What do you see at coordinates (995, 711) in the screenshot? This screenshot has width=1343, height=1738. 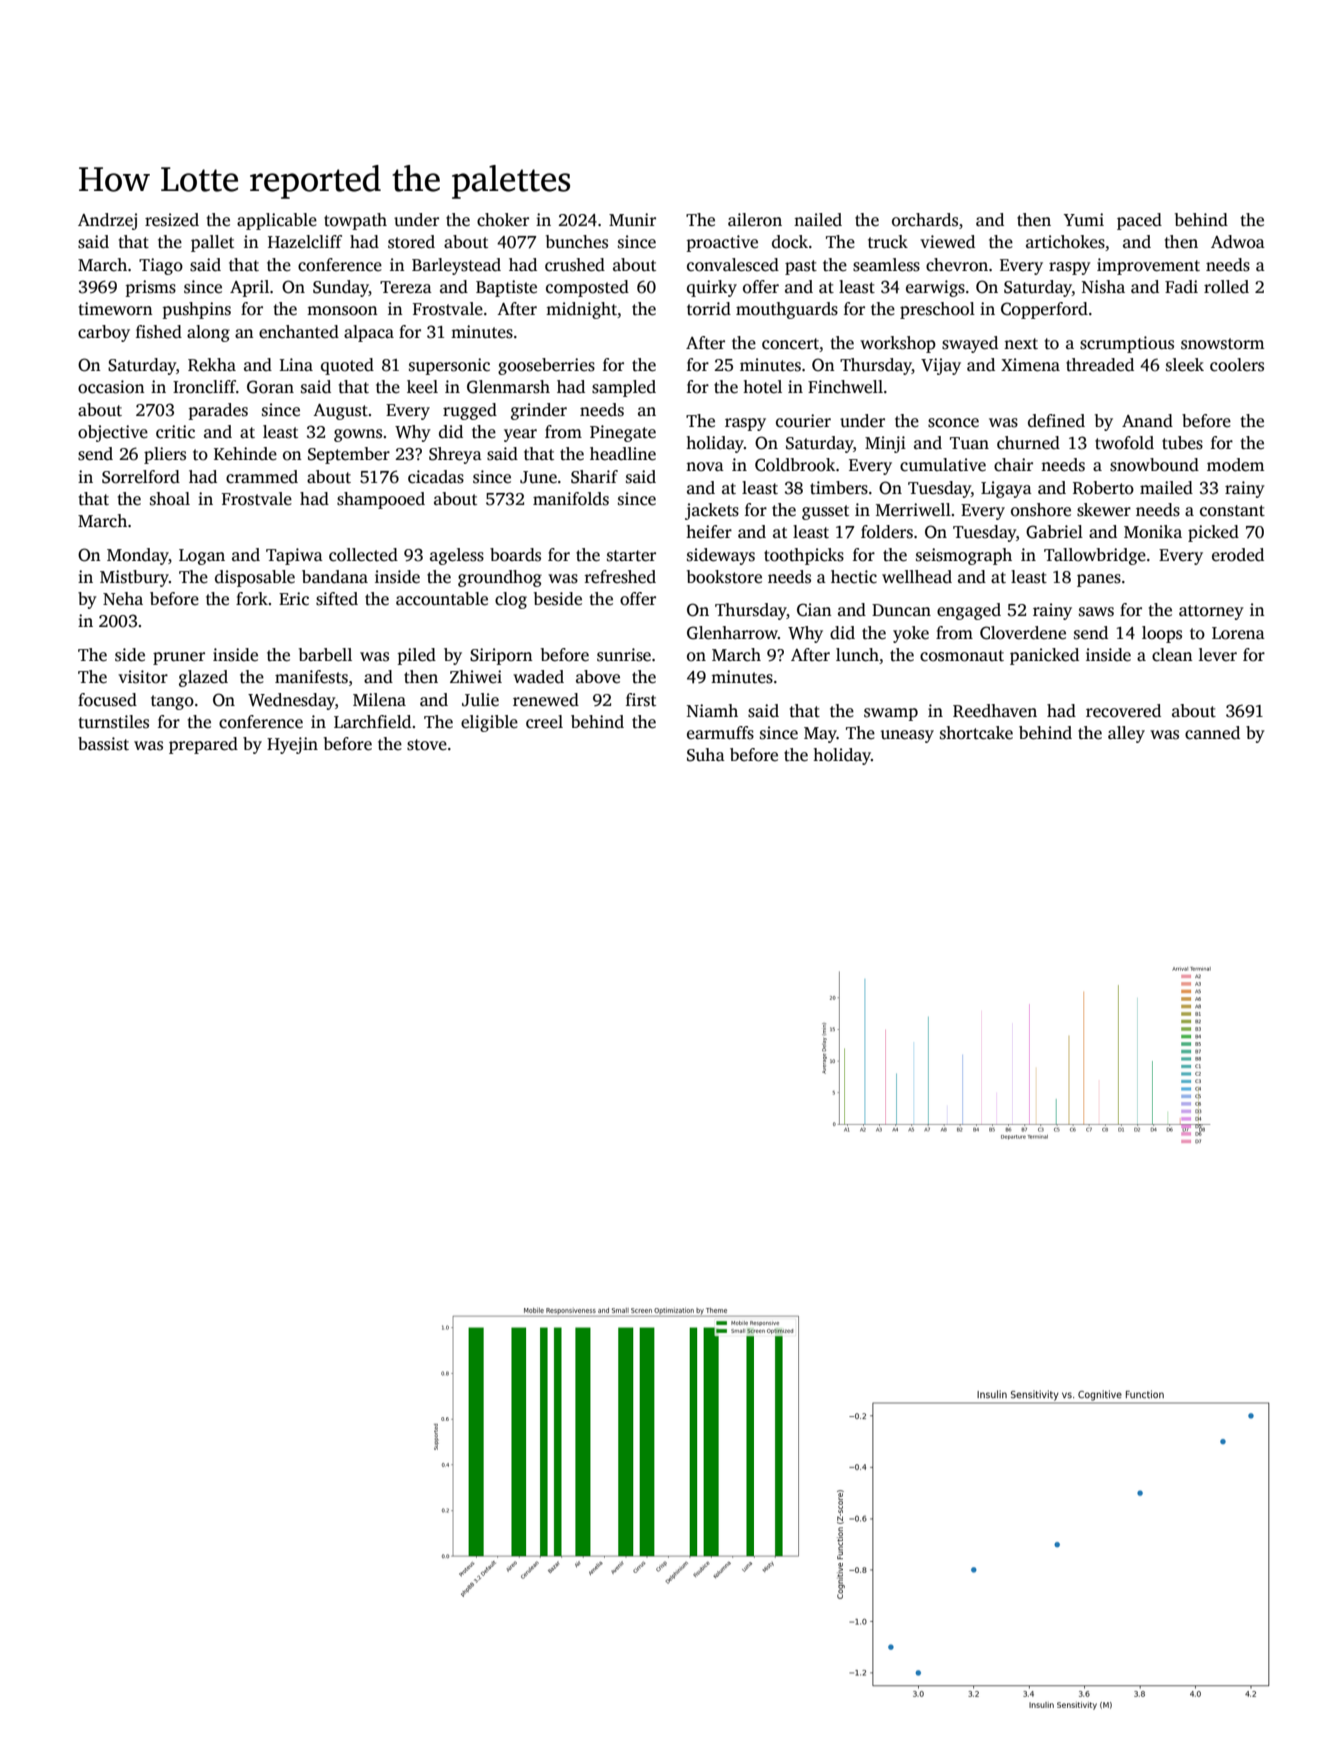 I see `Reedhaven` at bounding box center [995, 711].
